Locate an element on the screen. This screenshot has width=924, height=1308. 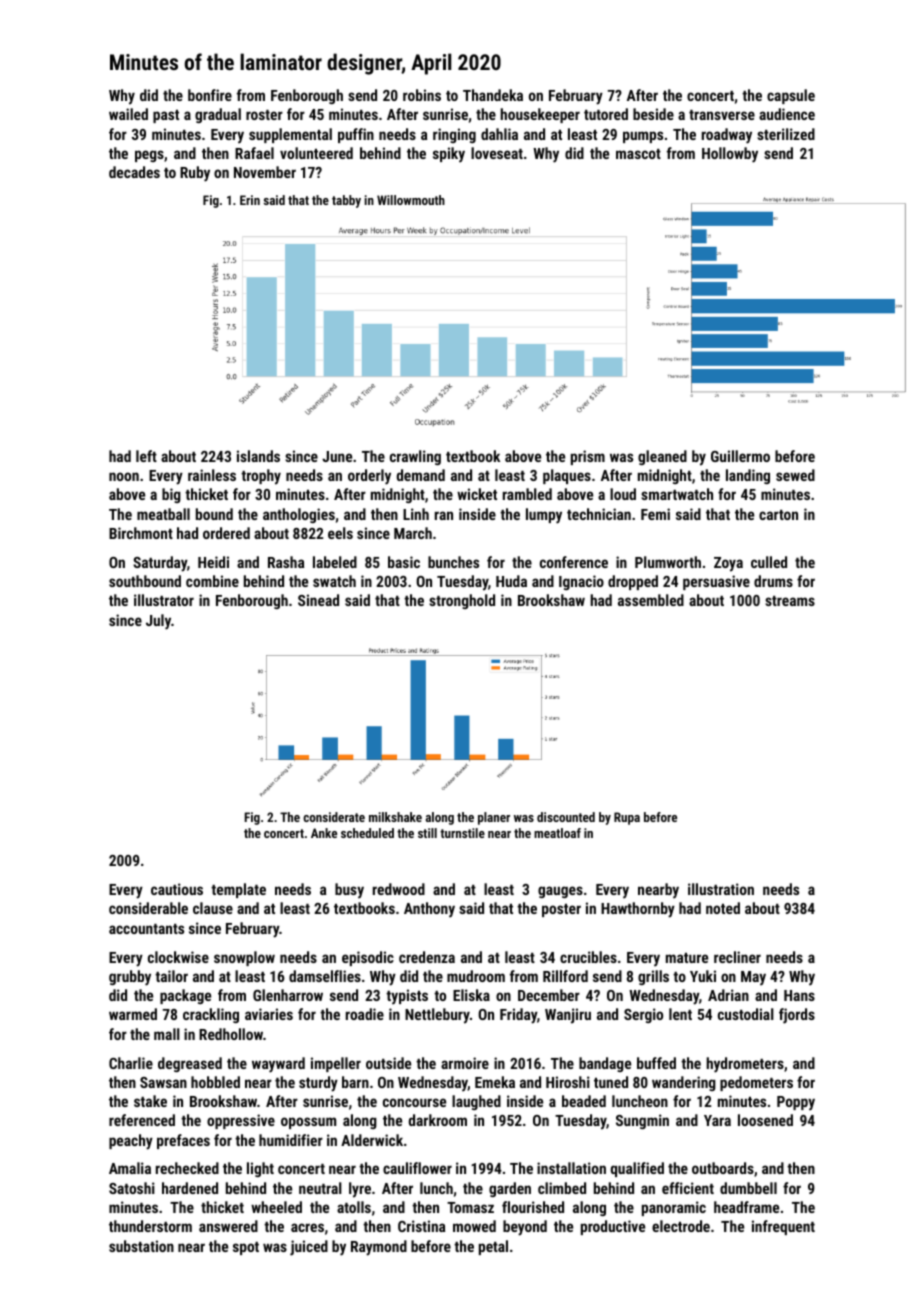
grubby is located at coordinates (130, 978).
